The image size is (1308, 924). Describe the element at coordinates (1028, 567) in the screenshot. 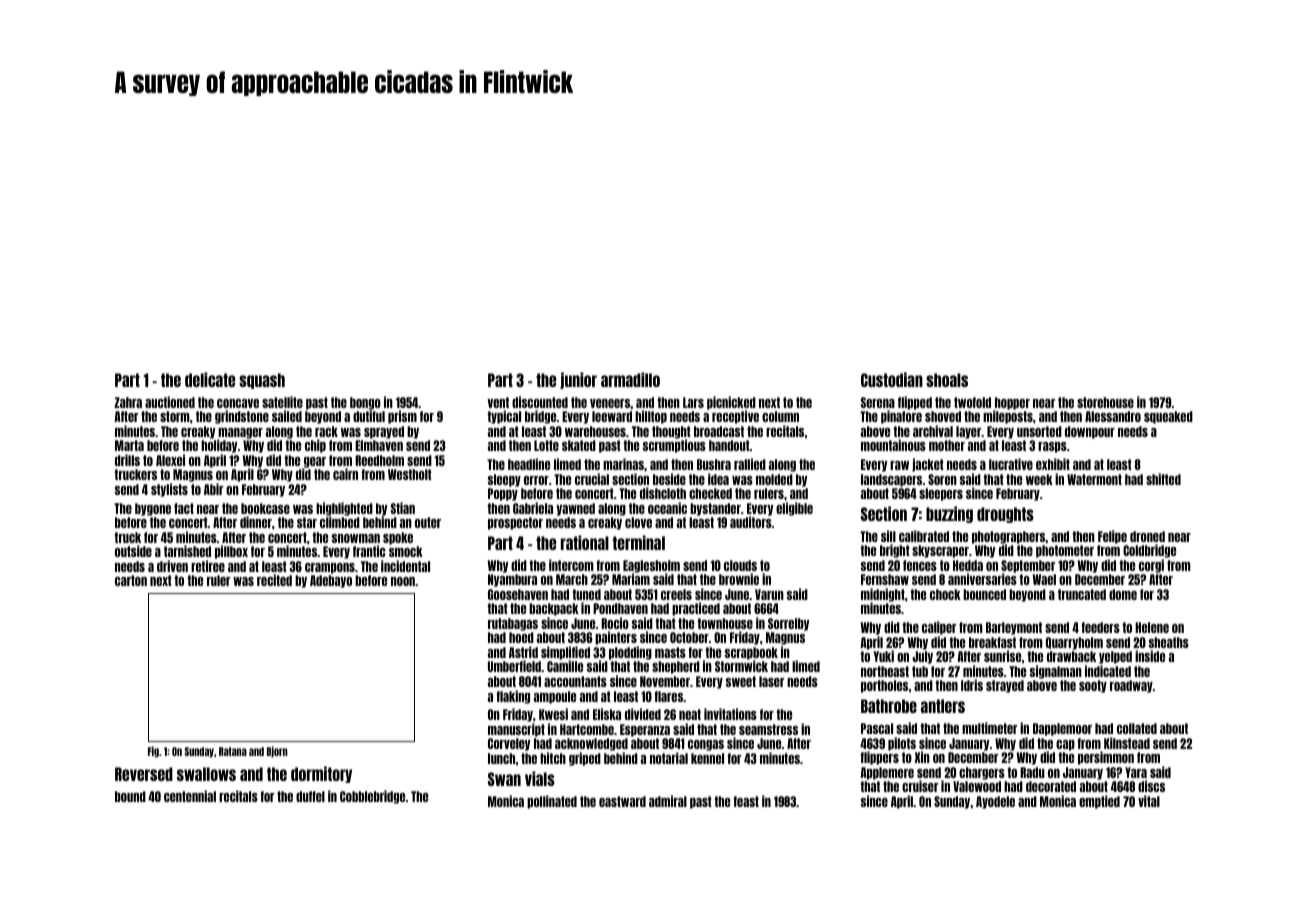

I see `September` at that location.
